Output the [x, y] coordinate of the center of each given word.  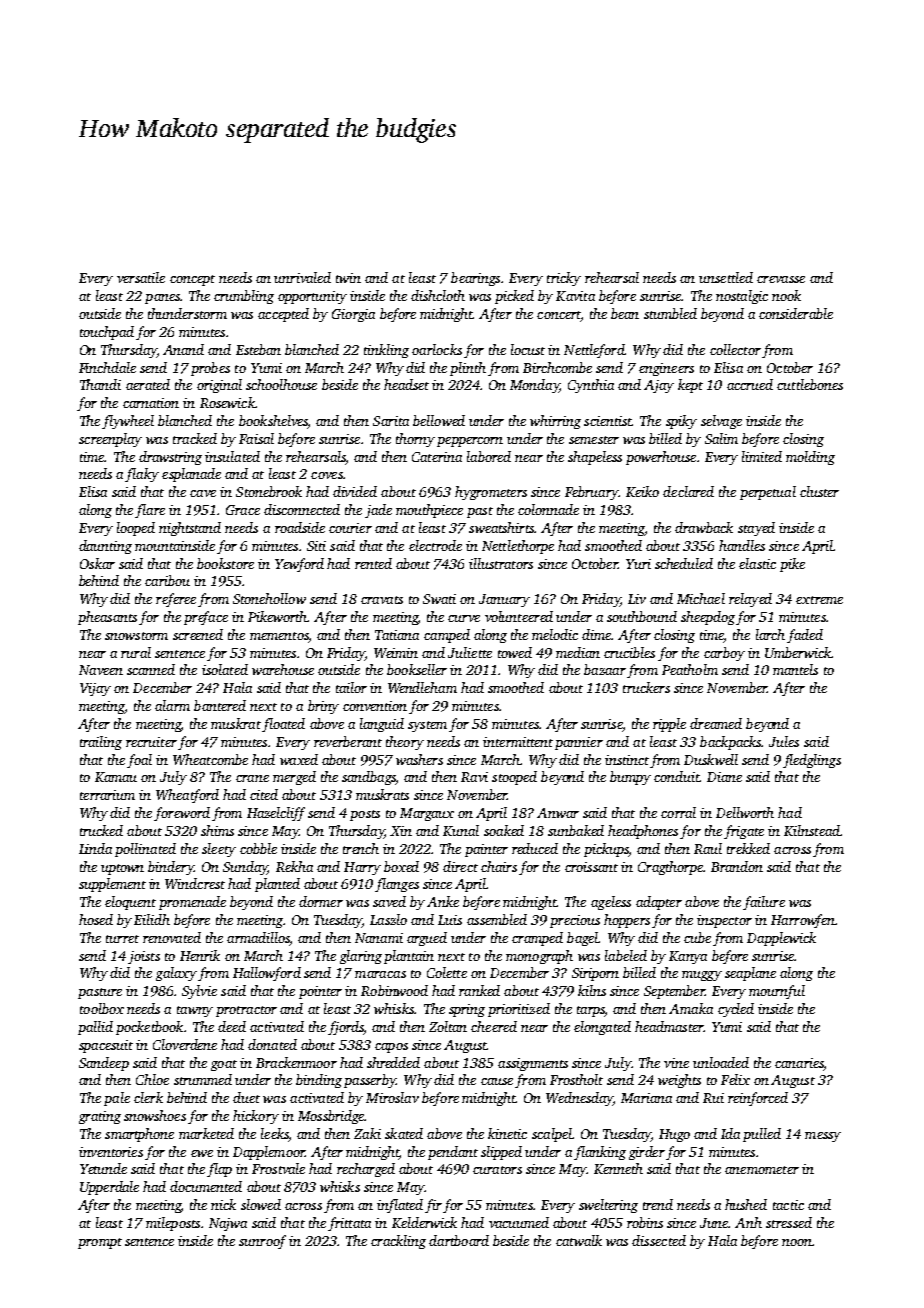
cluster [819, 491]
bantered [220, 705]
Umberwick [798, 652]
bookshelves [273, 422]
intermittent [518, 742]
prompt [100, 1243]
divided [355, 491]
